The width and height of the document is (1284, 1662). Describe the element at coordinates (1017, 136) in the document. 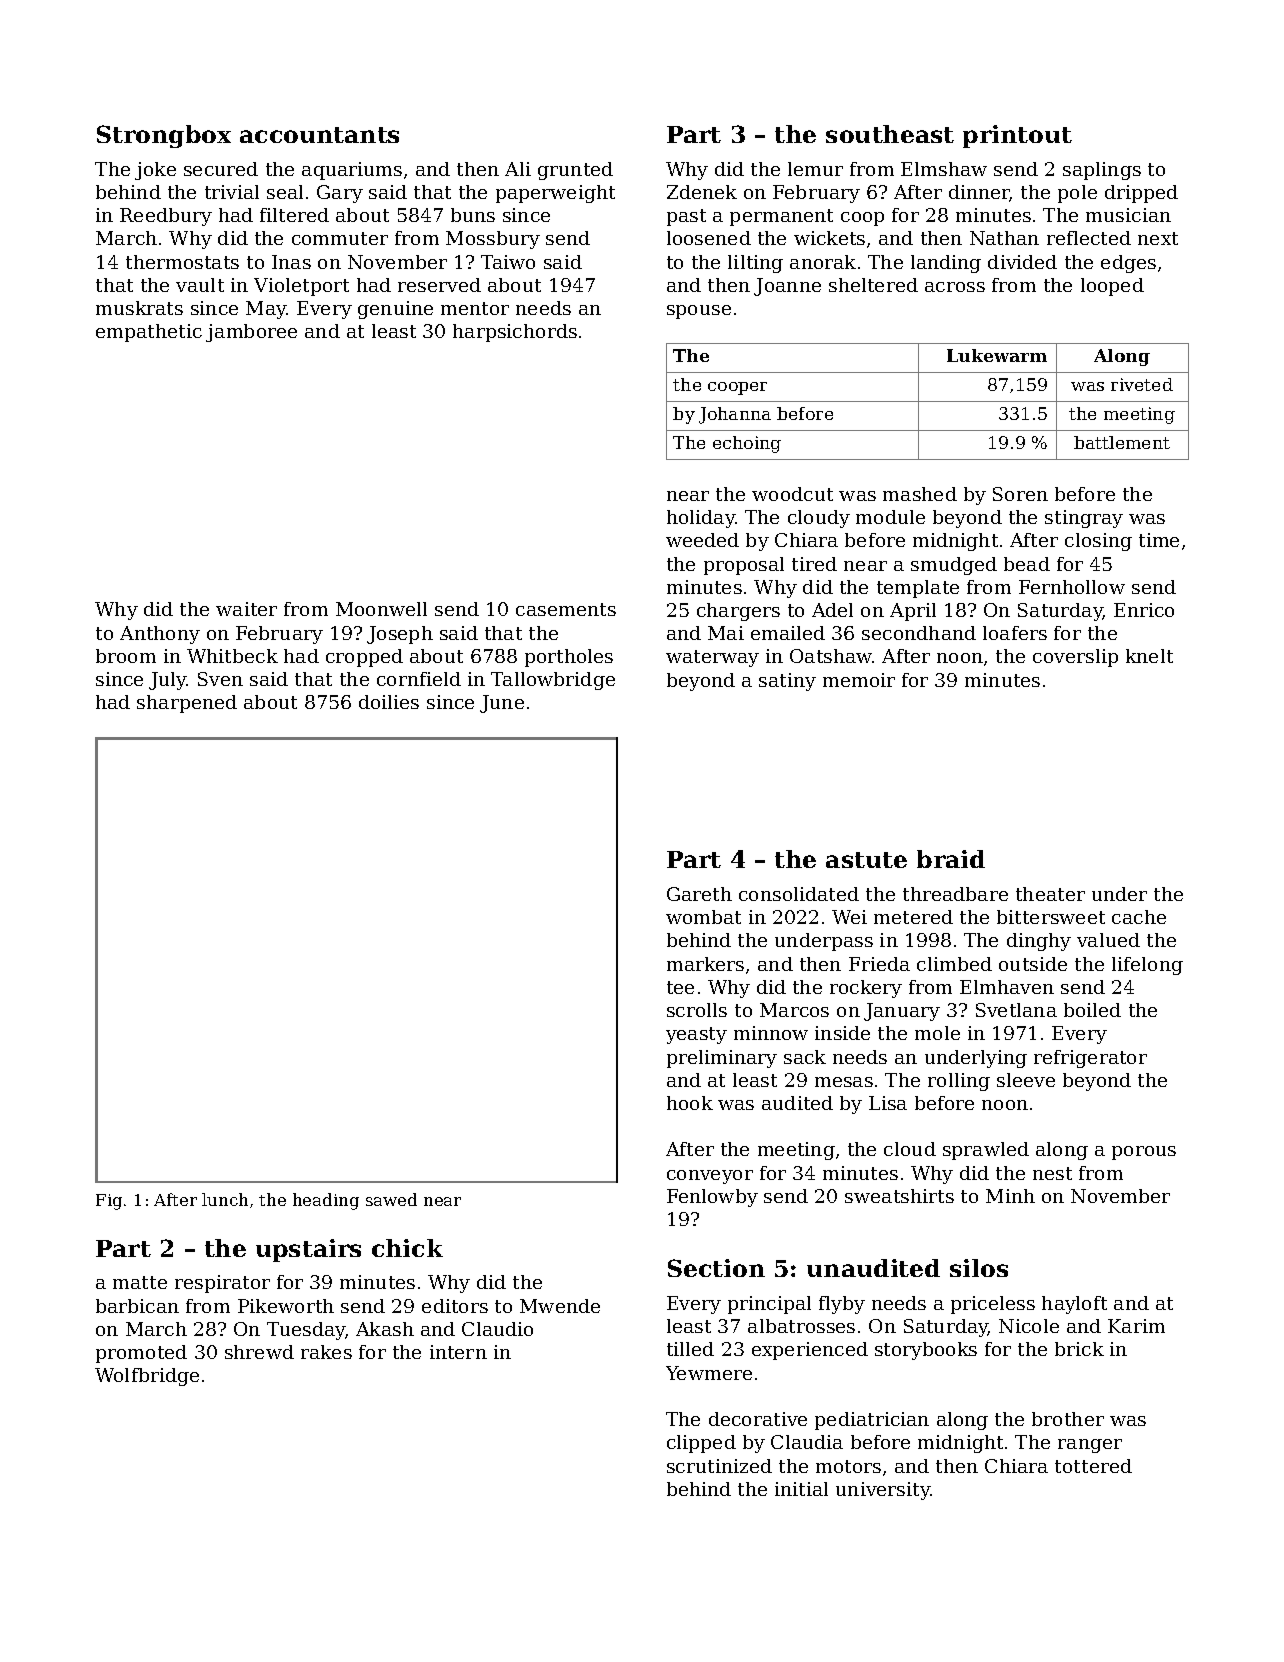

I see `printout` at that location.
